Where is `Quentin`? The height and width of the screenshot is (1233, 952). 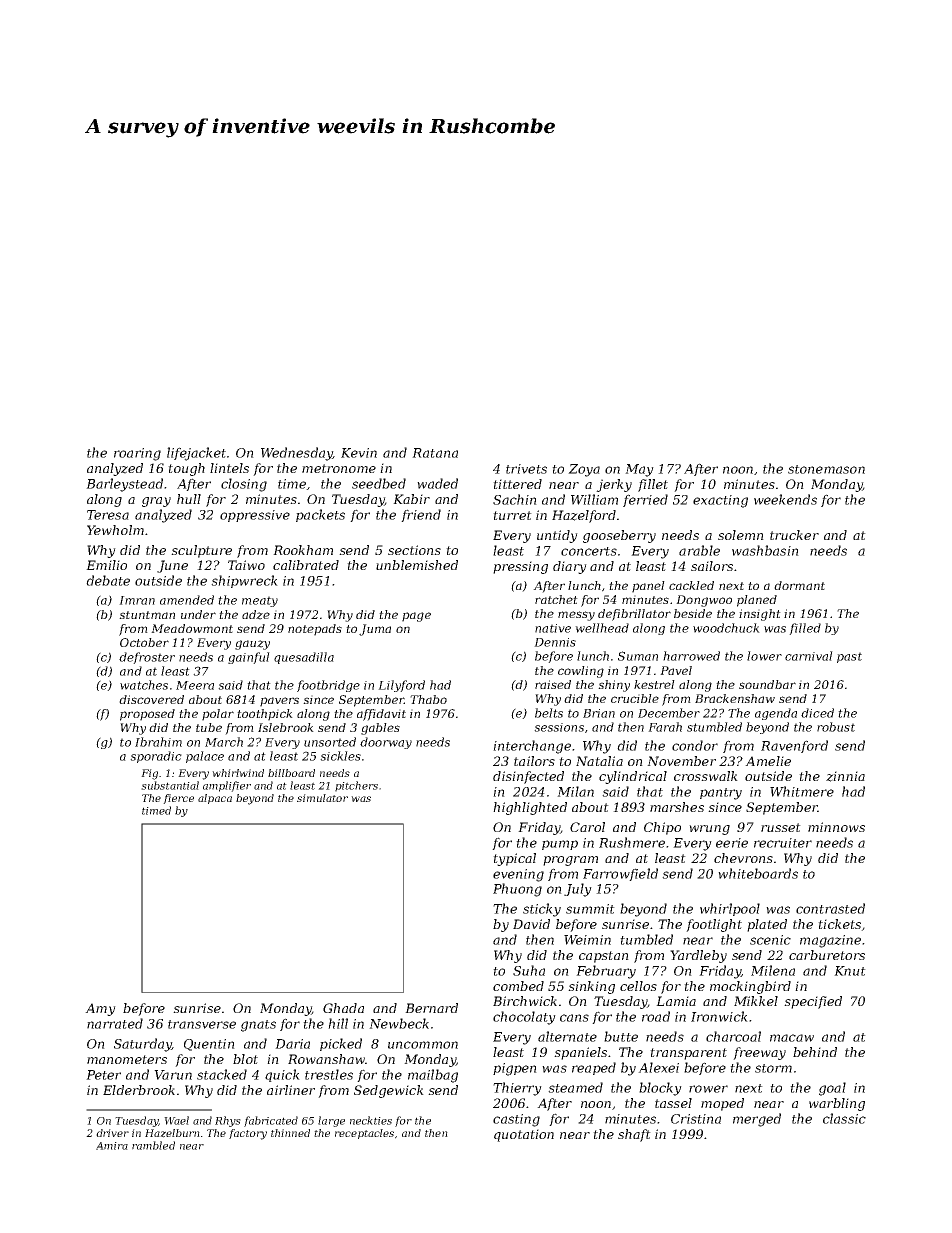 Quentin is located at coordinates (209, 1045).
